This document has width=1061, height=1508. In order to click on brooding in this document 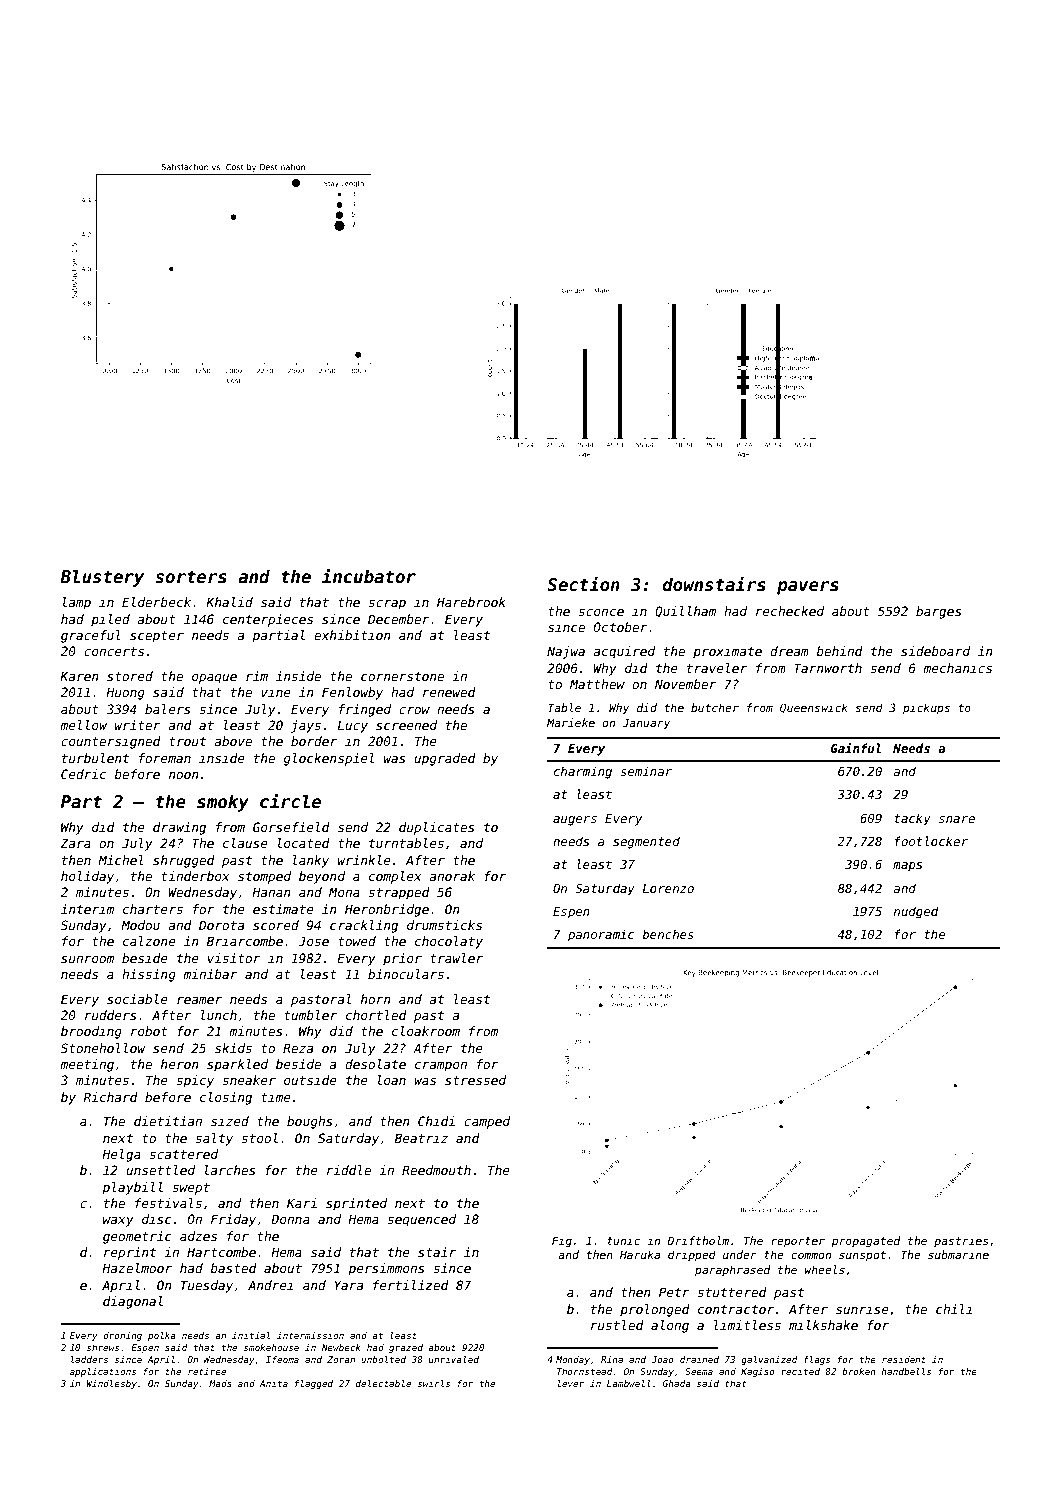, I will do `click(91, 1032)`.
